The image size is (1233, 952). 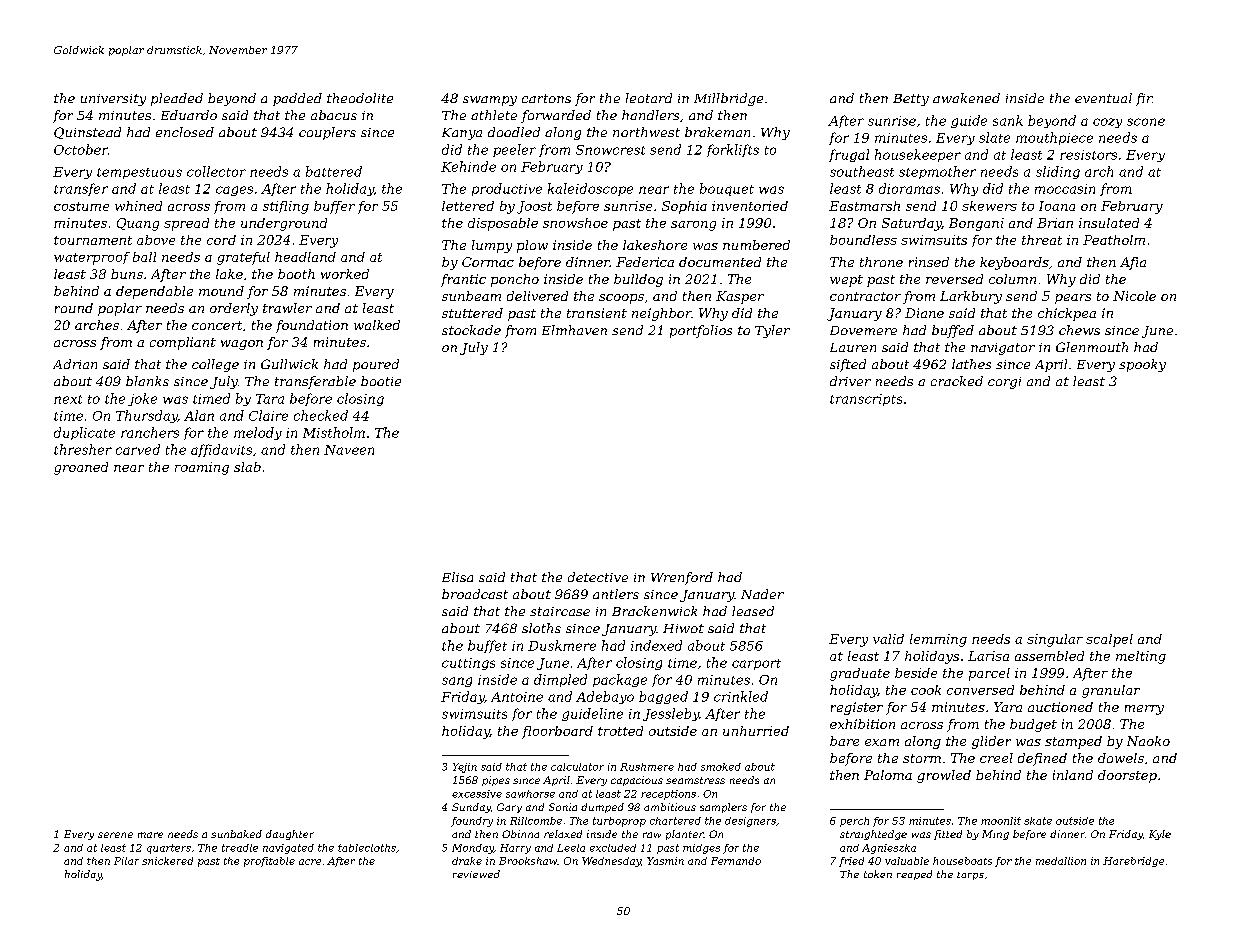 I want to click on Nicole, so click(x=1134, y=296).
